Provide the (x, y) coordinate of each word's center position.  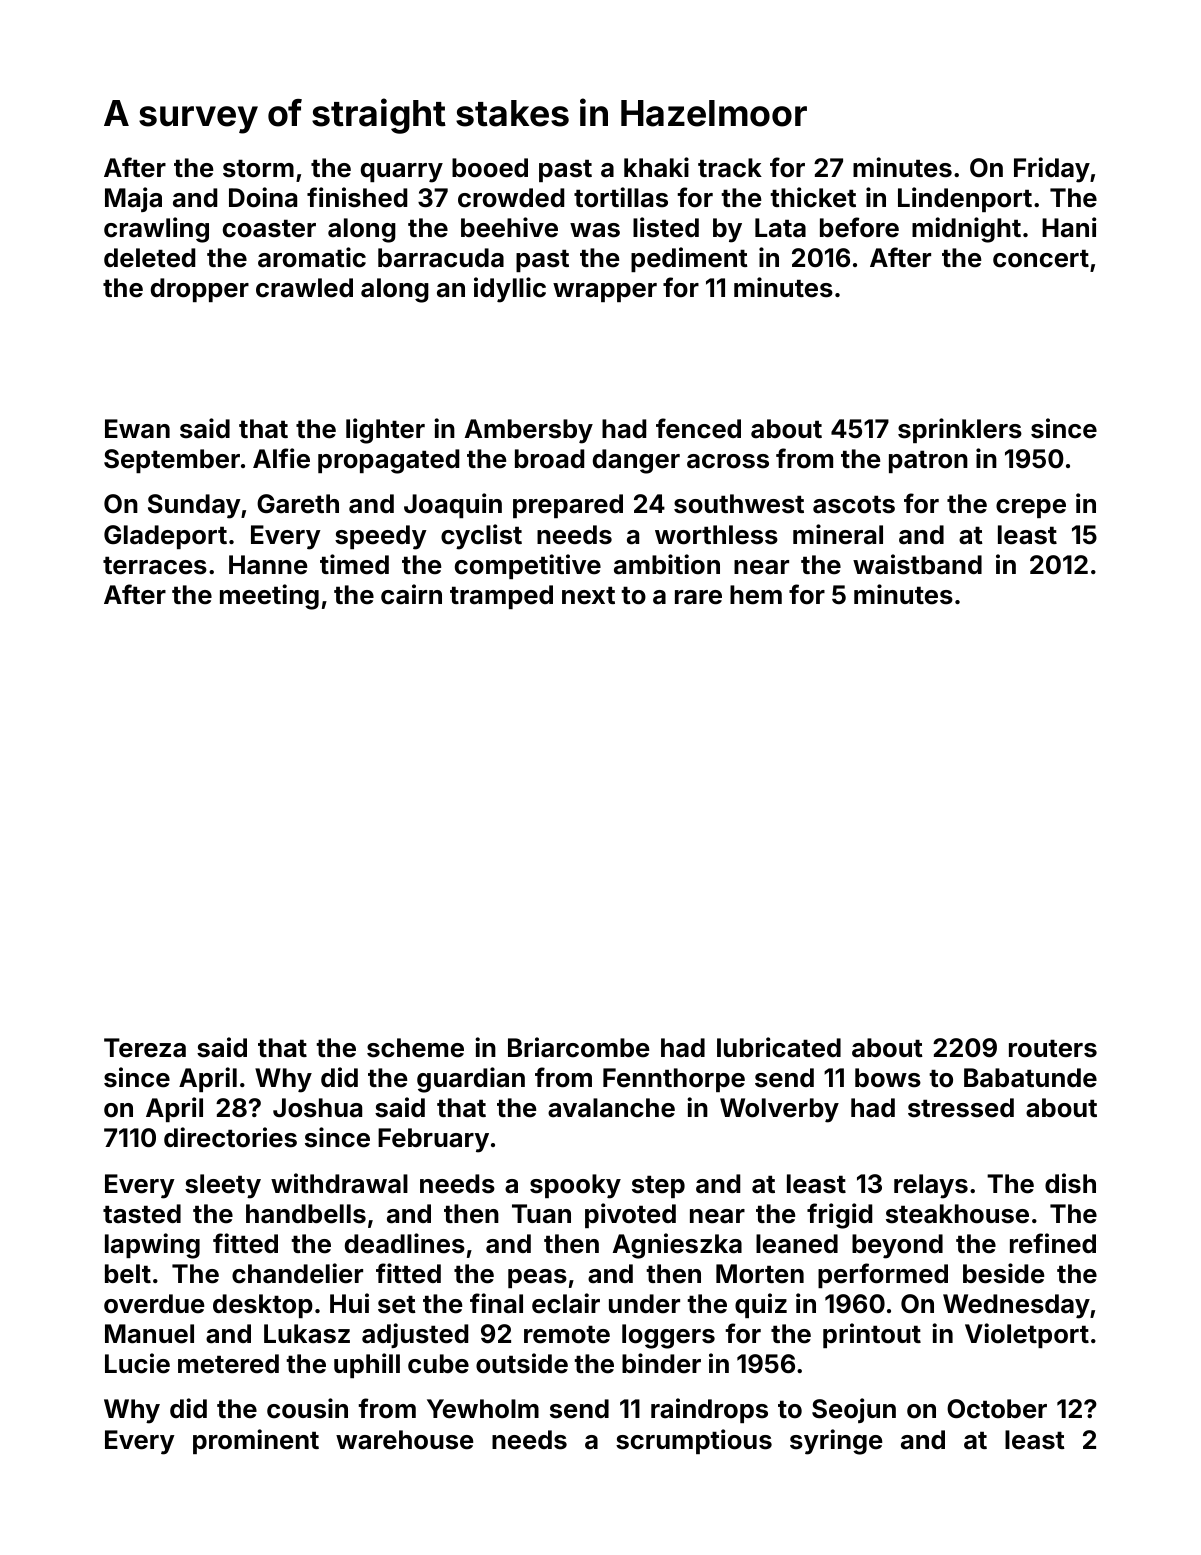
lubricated (779, 1047)
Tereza (145, 1048)
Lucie (137, 1363)
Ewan (137, 429)
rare (698, 597)
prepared (568, 506)
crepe (1031, 508)
